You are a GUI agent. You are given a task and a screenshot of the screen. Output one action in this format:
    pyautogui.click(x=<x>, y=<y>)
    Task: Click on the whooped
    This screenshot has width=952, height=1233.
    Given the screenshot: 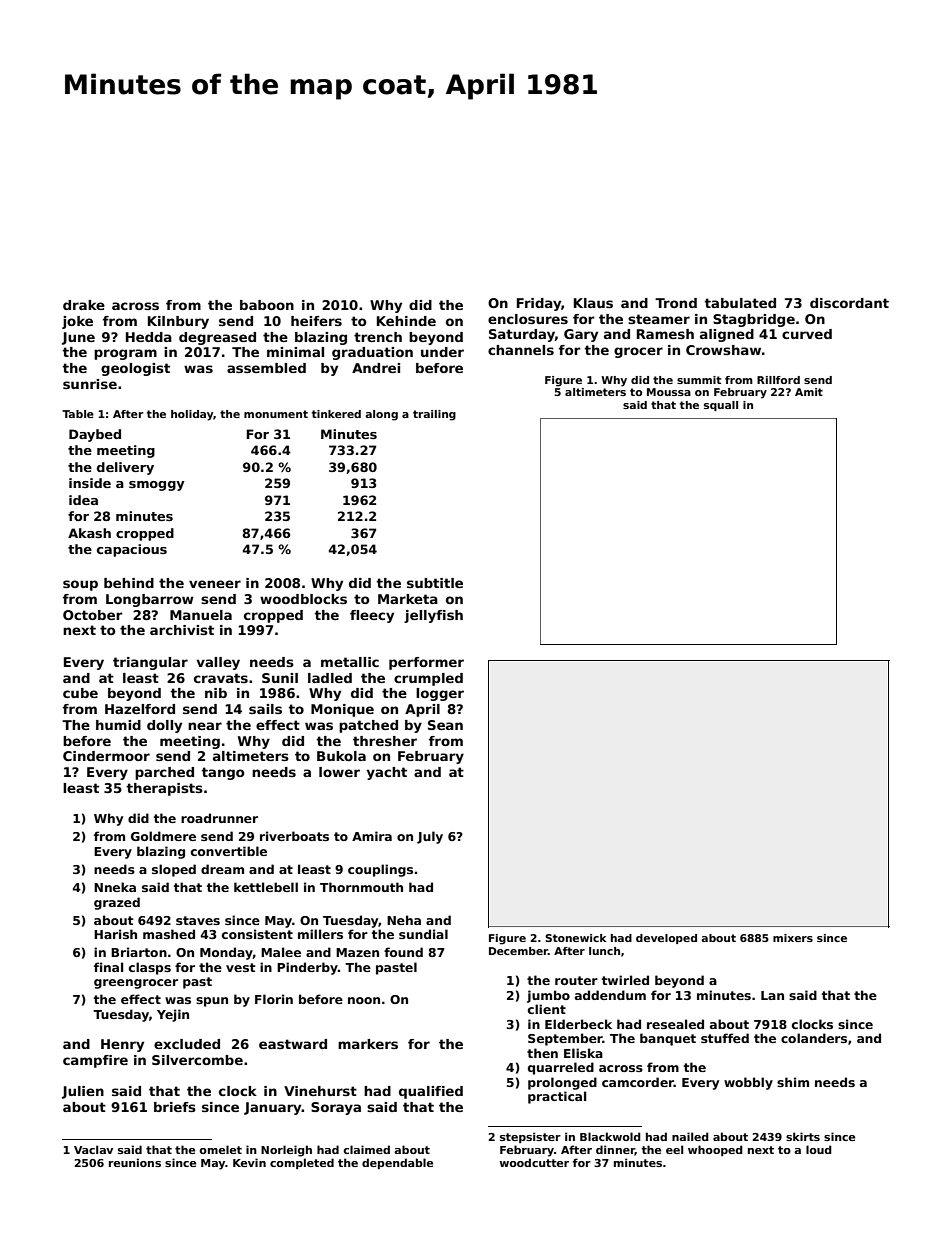 What is the action you would take?
    pyautogui.click(x=715, y=1150)
